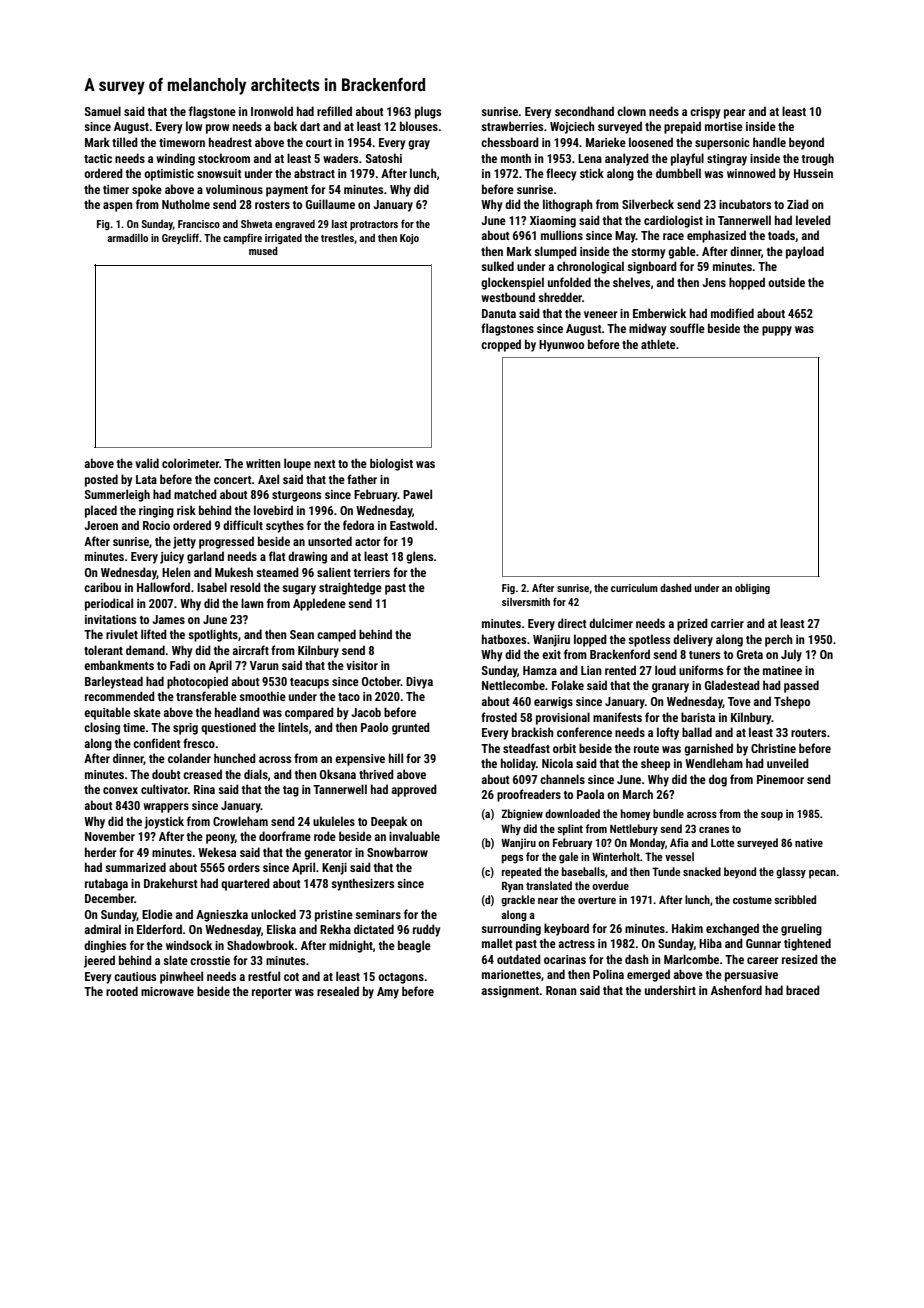 Image resolution: width=924 pixels, height=1308 pixels. What do you see at coordinates (745, 204) in the image?
I see `incubators` at bounding box center [745, 204].
